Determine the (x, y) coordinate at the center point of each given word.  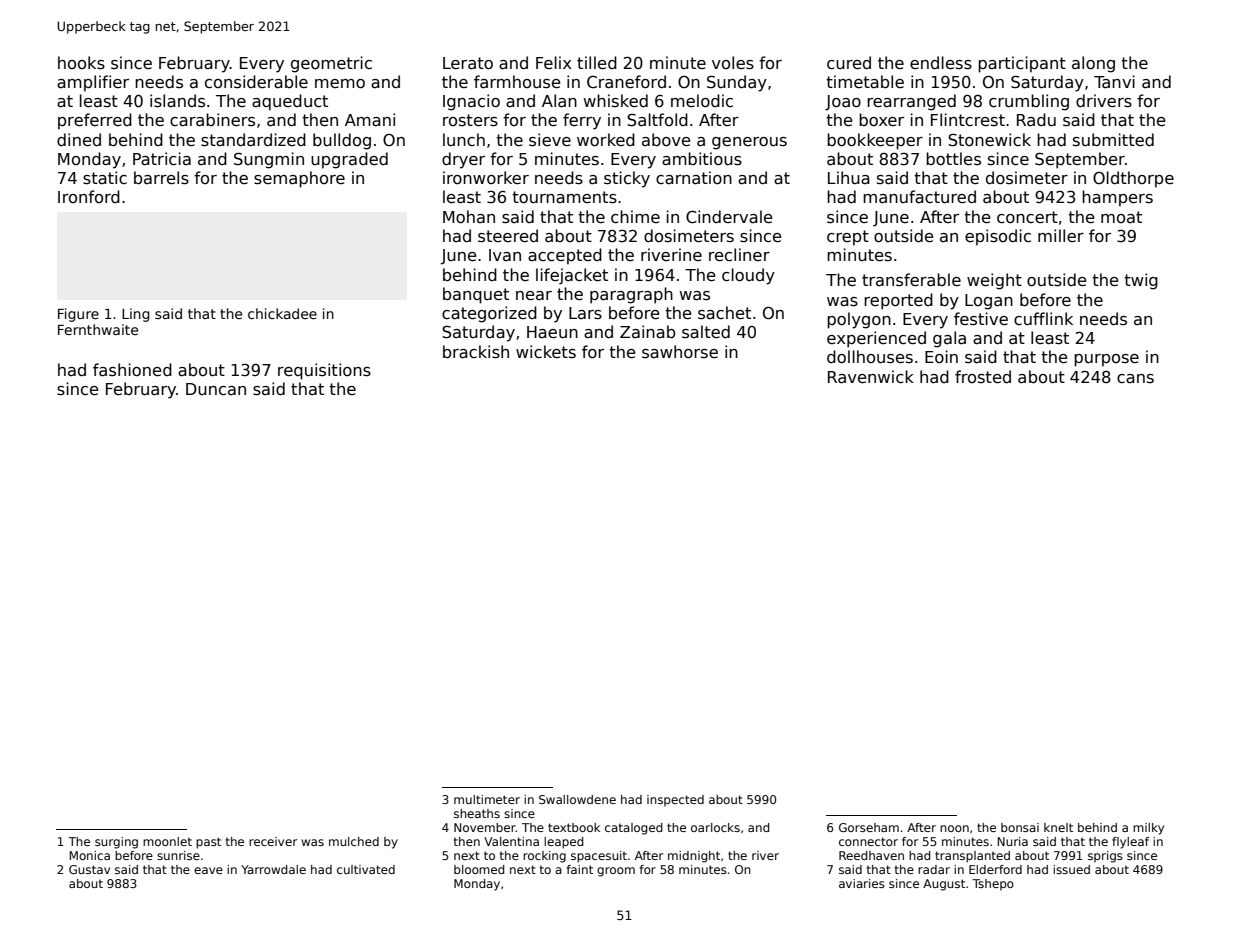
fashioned (132, 370)
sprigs (1105, 857)
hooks (81, 63)
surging (116, 843)
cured (849, 63)
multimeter (487, 799)
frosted (983, 376)
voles (733, 63)
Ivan (505, 255)
